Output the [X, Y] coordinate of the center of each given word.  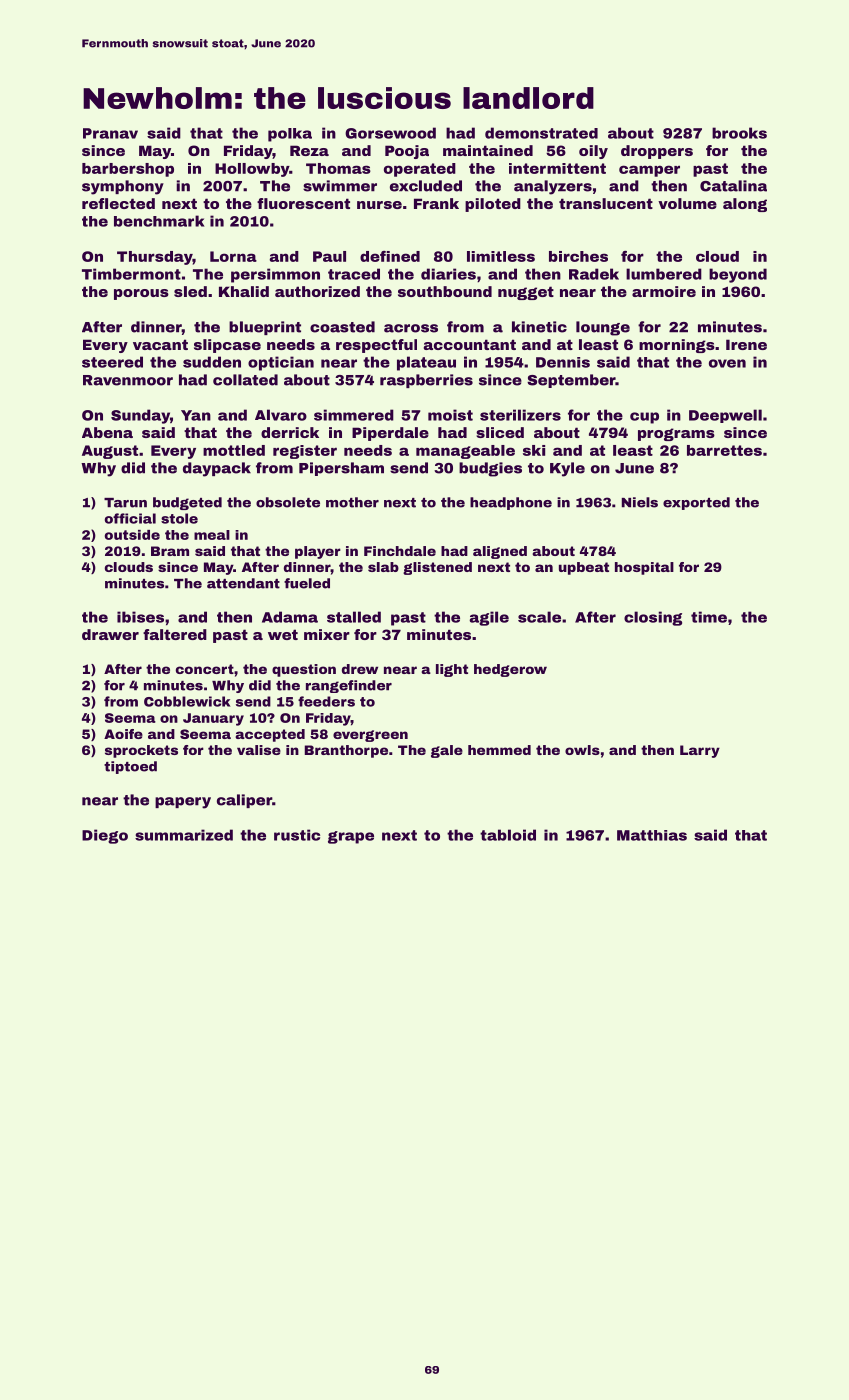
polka [290, 135]
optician [281, 363]
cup [644, 418]
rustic [297, 835]
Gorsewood [390, 133]
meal [212, 535]
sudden [212, 362]
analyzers [553, 187]
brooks [739, 133]
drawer [110, 634]
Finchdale [400, 551]
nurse [379, 205]
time [709, 617]
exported [696, 503]
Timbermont [131, 274]
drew [360, 669]
